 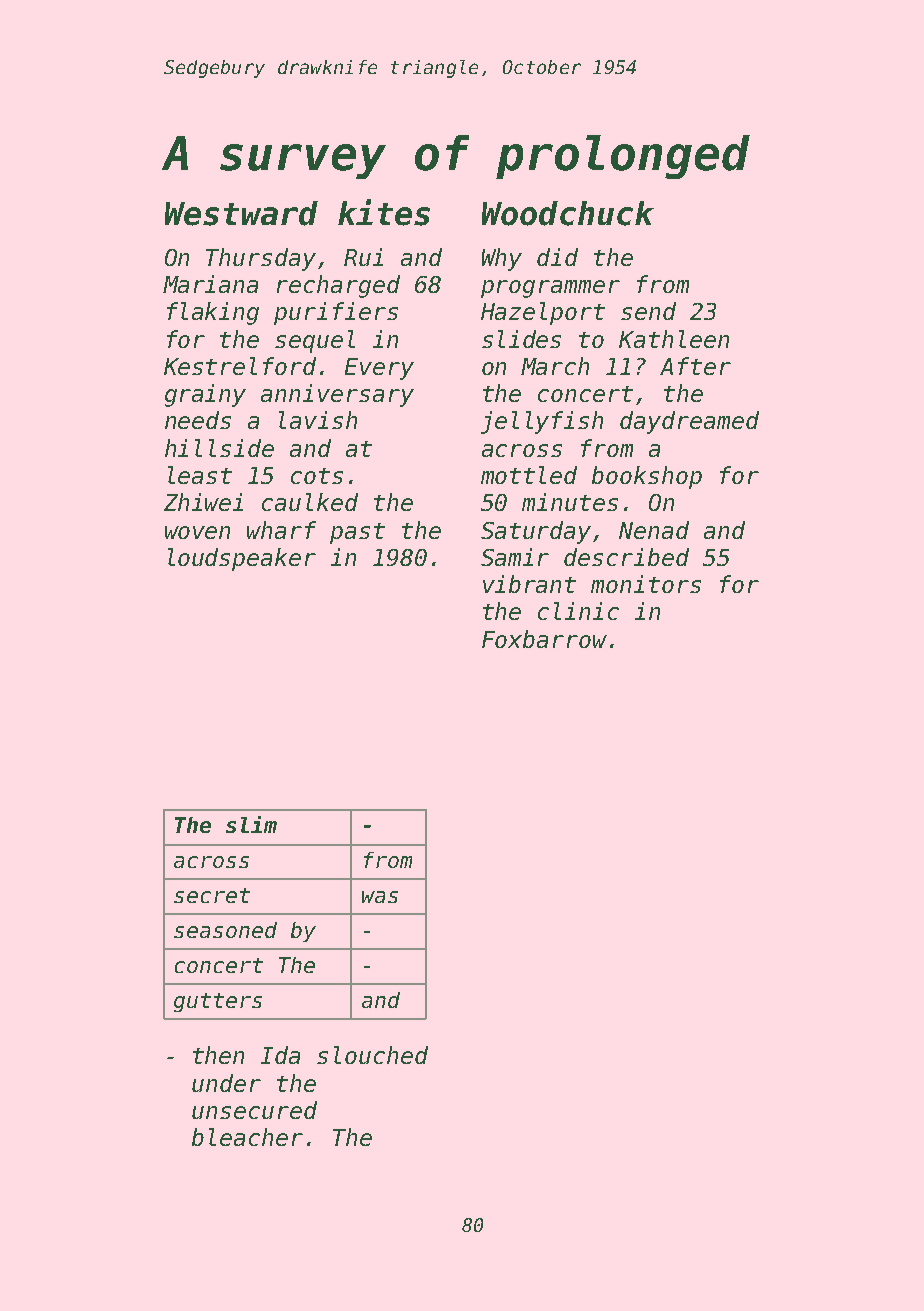 I want to click on slim, so click(x=251, y=824).
